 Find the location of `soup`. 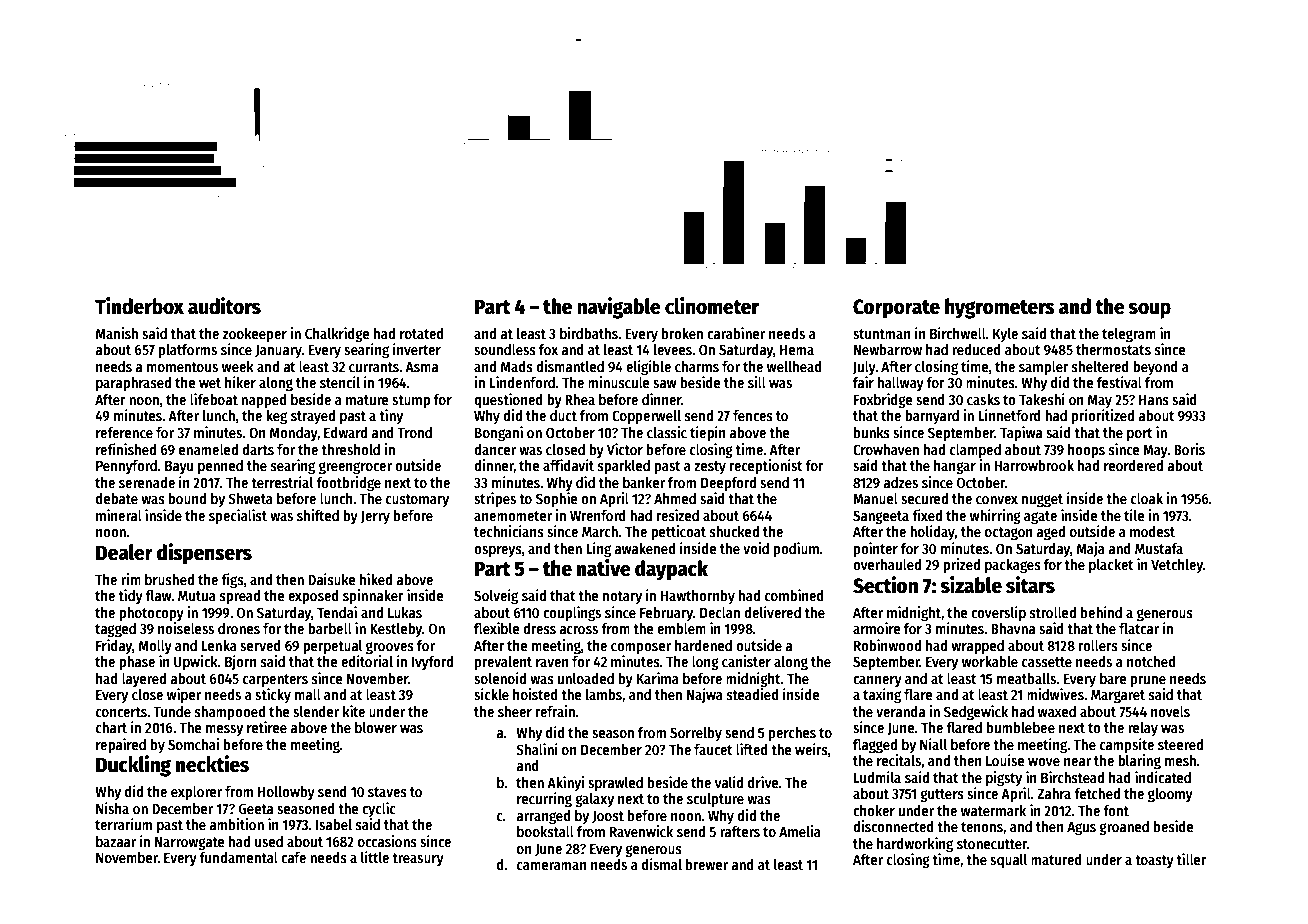

soup is located at coordinates (1149, 310).
